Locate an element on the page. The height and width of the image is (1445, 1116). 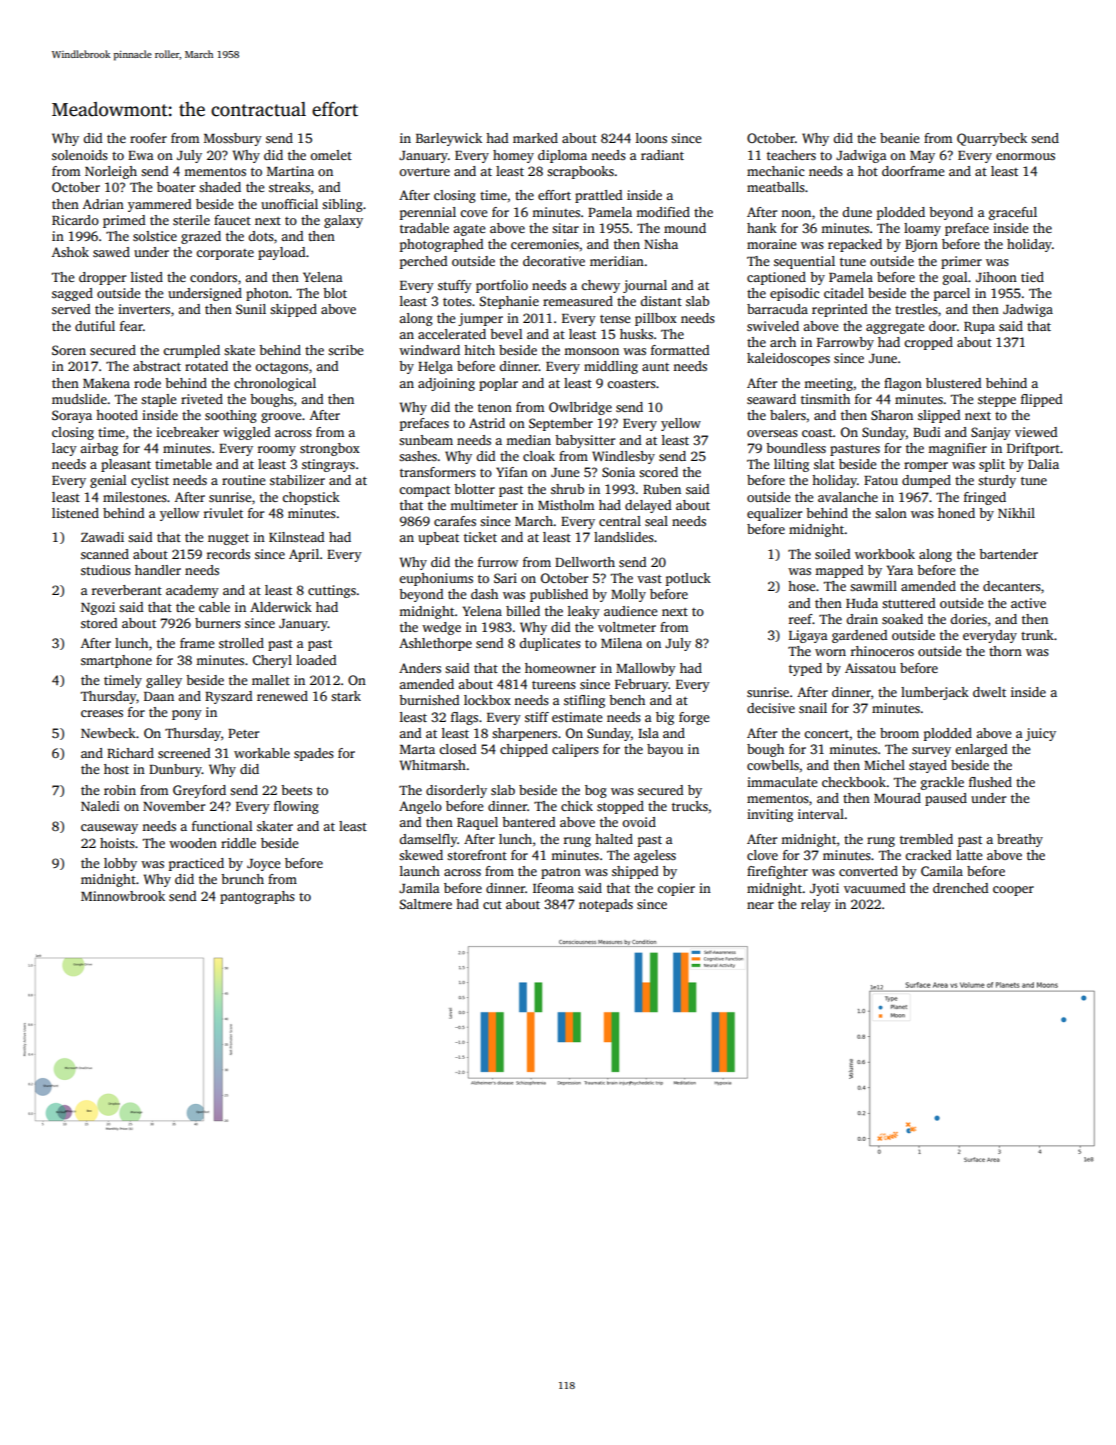
aggregate is located at coordinates (895, 328).
